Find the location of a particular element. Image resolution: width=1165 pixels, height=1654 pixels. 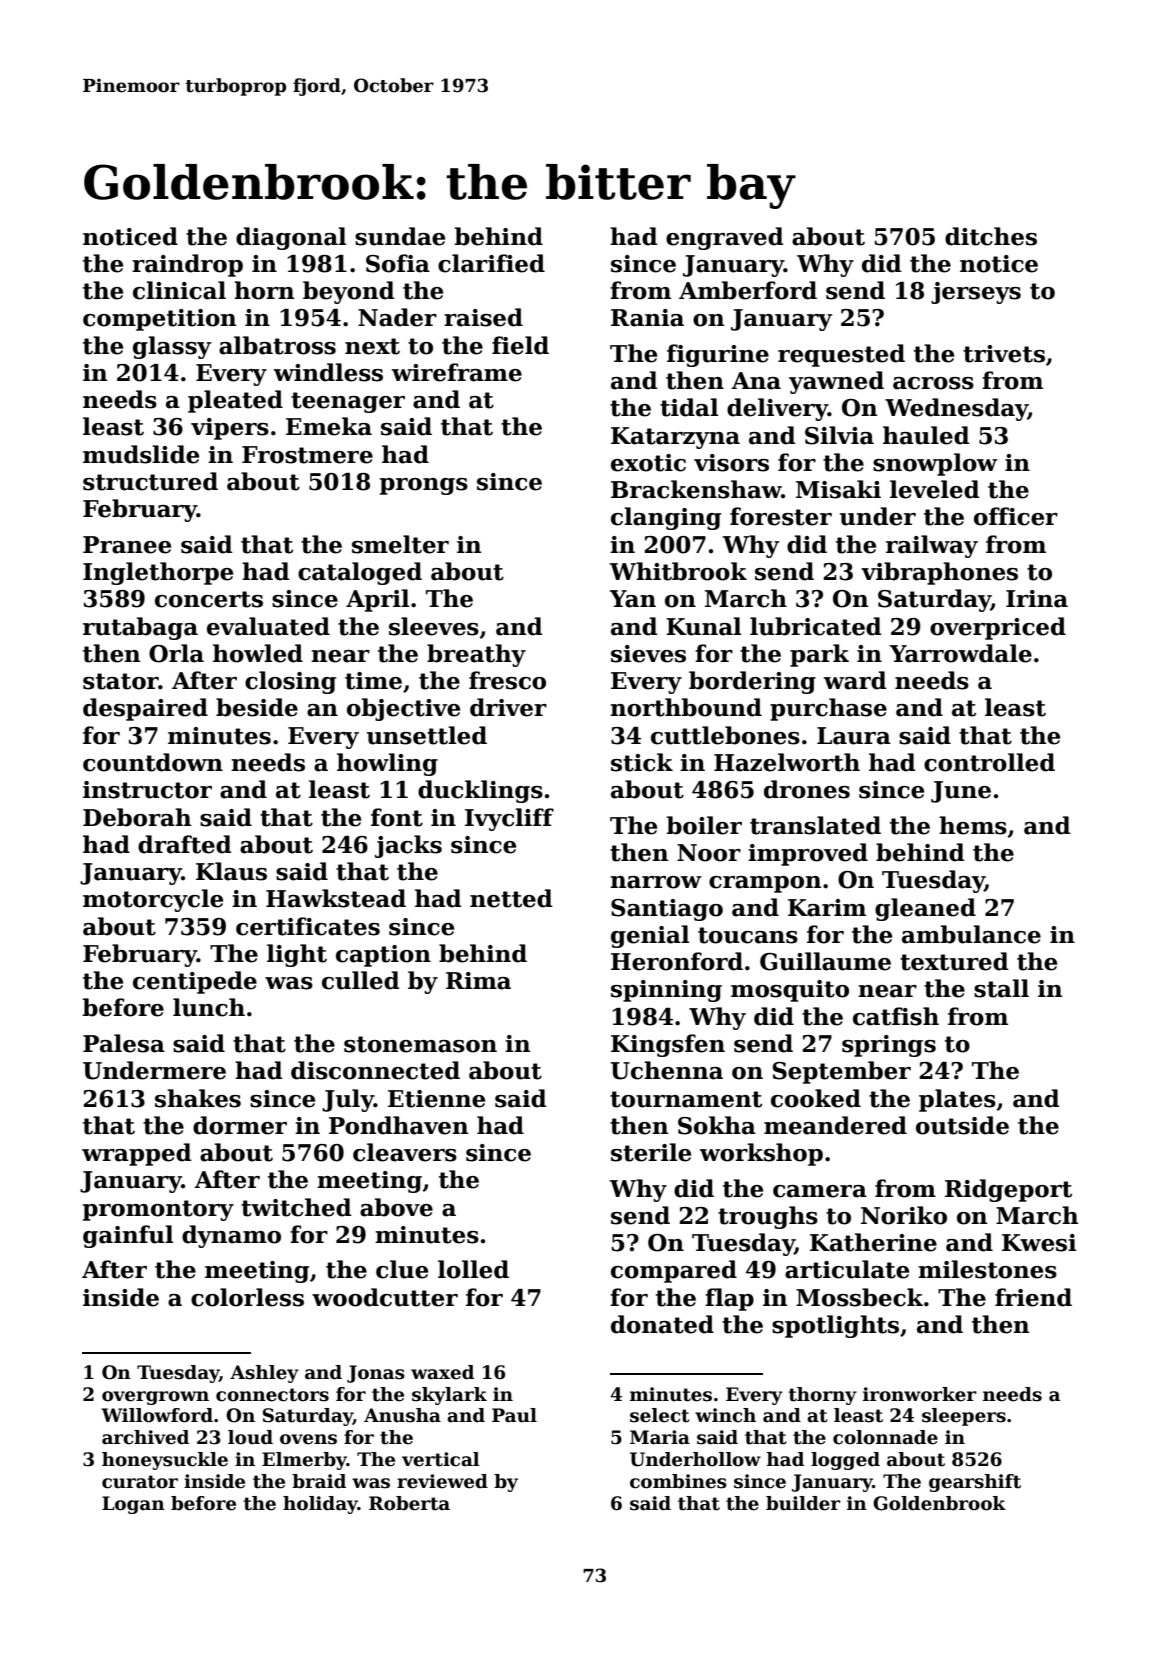

driver is located at coordinates (508, 707).
